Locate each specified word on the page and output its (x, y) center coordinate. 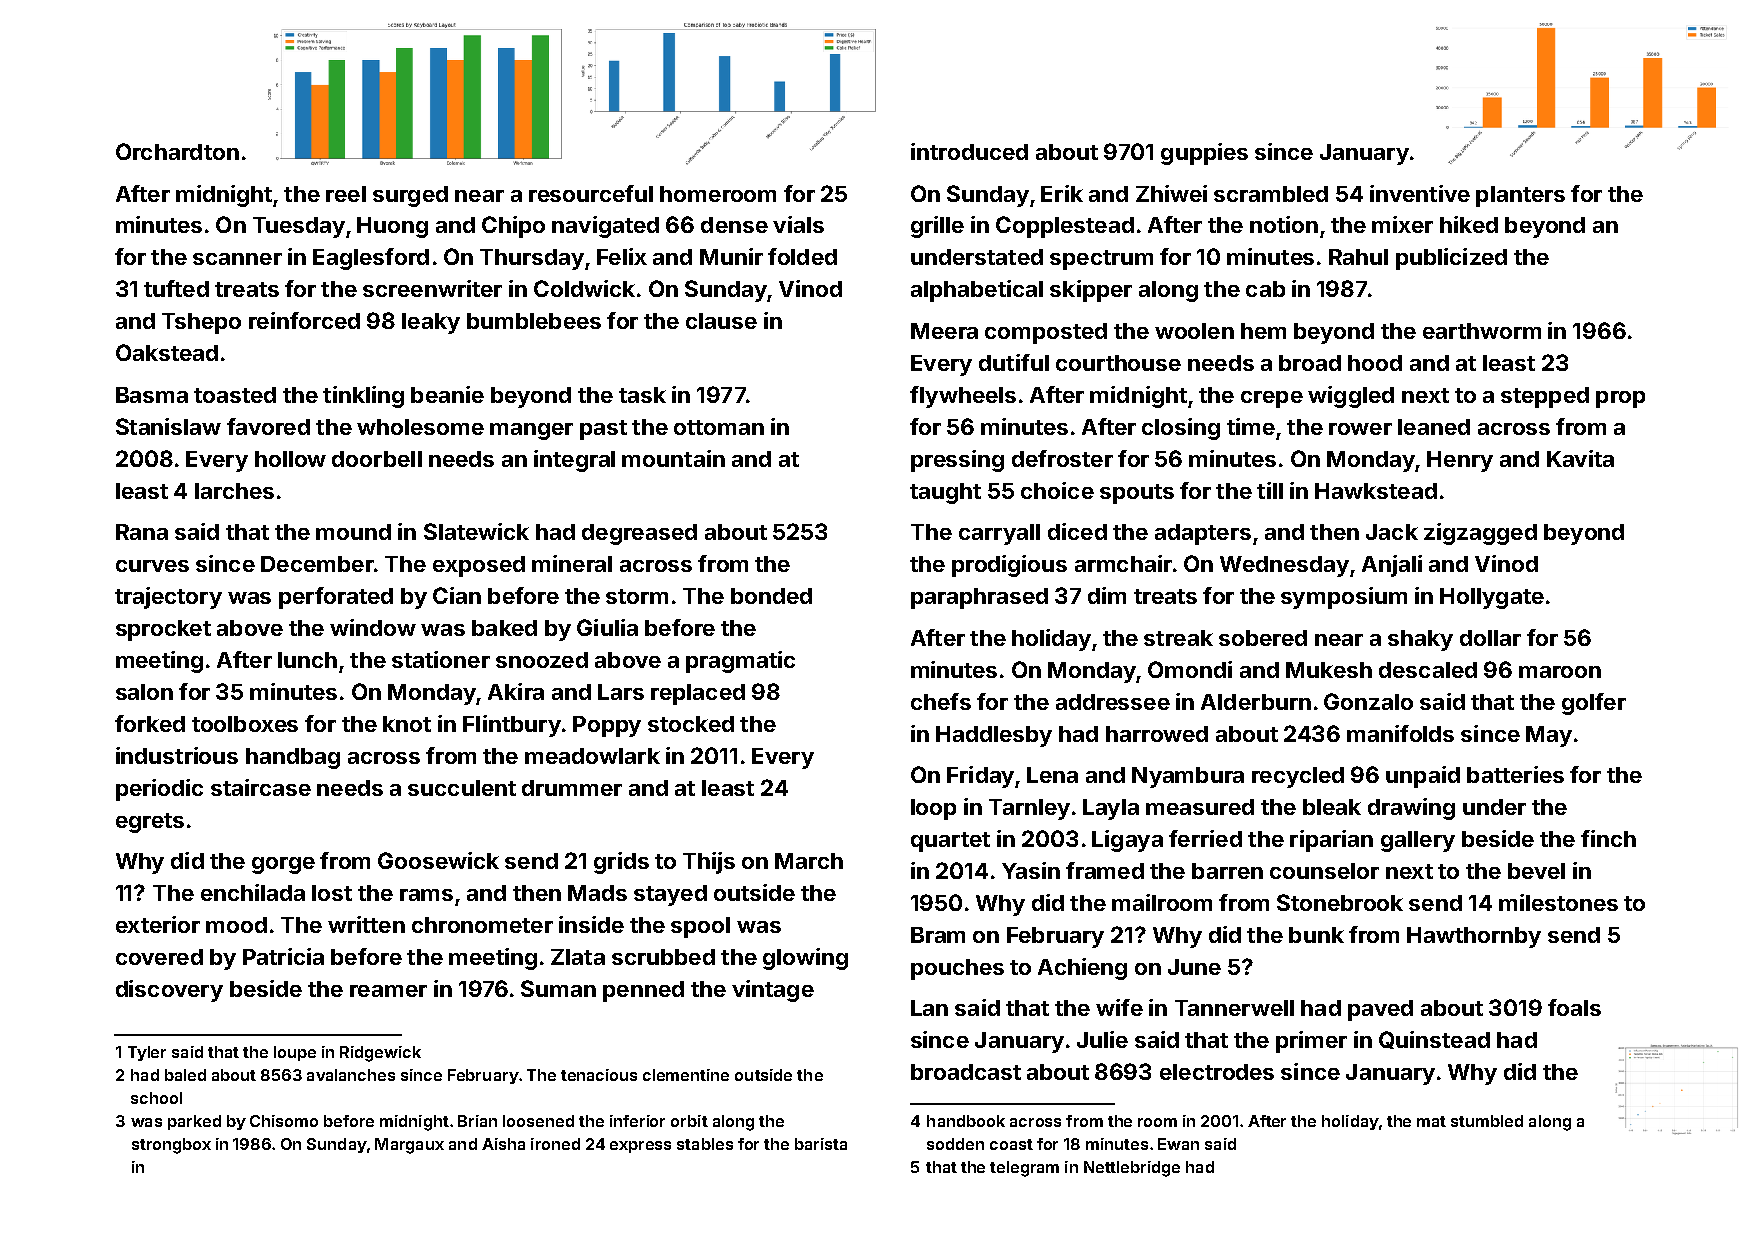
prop (1620, 399)
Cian (457, 595)
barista (821, 1144)
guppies (1204, 154)
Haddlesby (994, 736)
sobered (1263, 638)
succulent (462, 788)
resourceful (591, 193)
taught (945, 493)
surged (410, 196)
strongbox (171, 1146)
